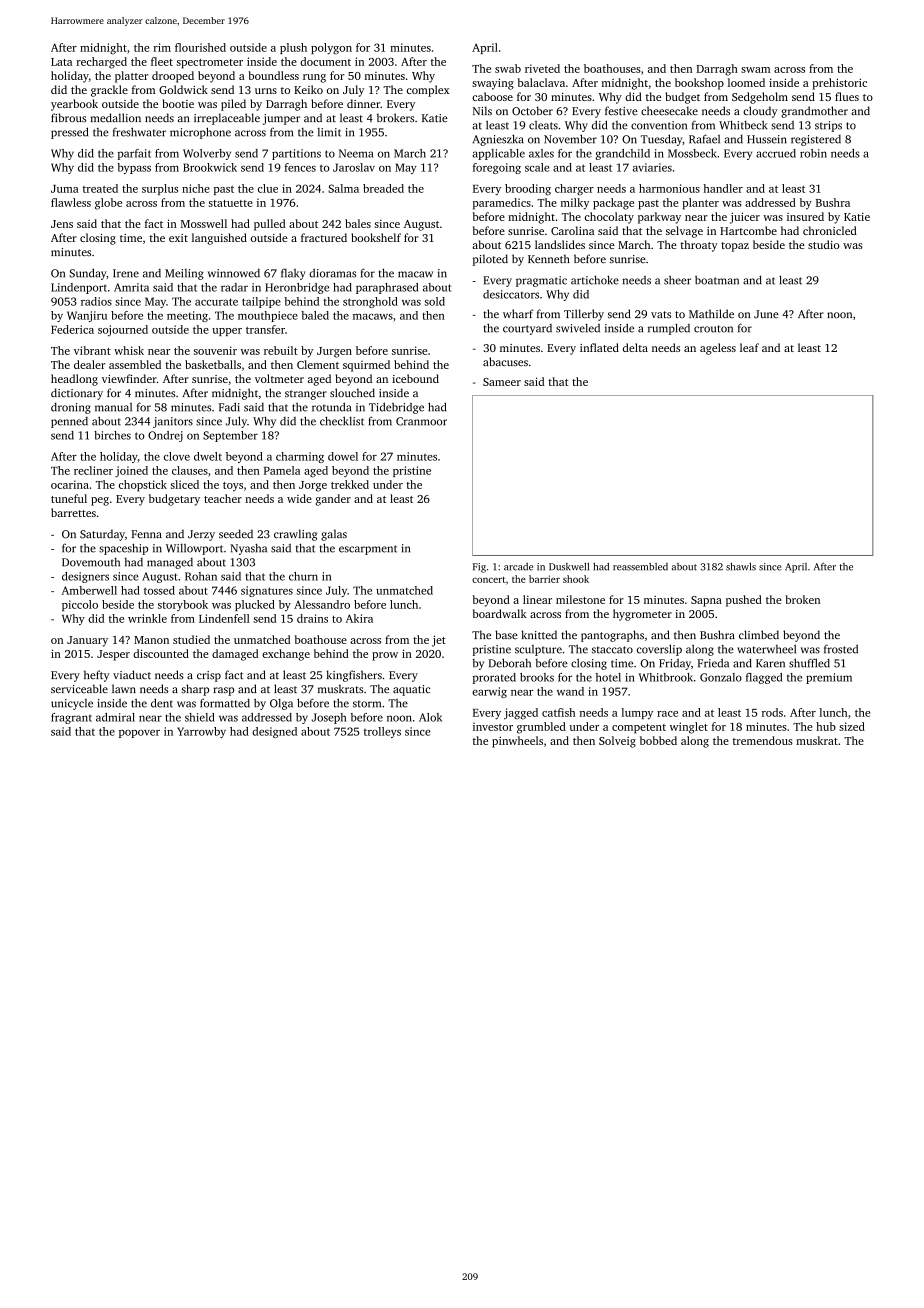 The image size is (924, 1308). I want to click on cloudy, so click(760, 112).
